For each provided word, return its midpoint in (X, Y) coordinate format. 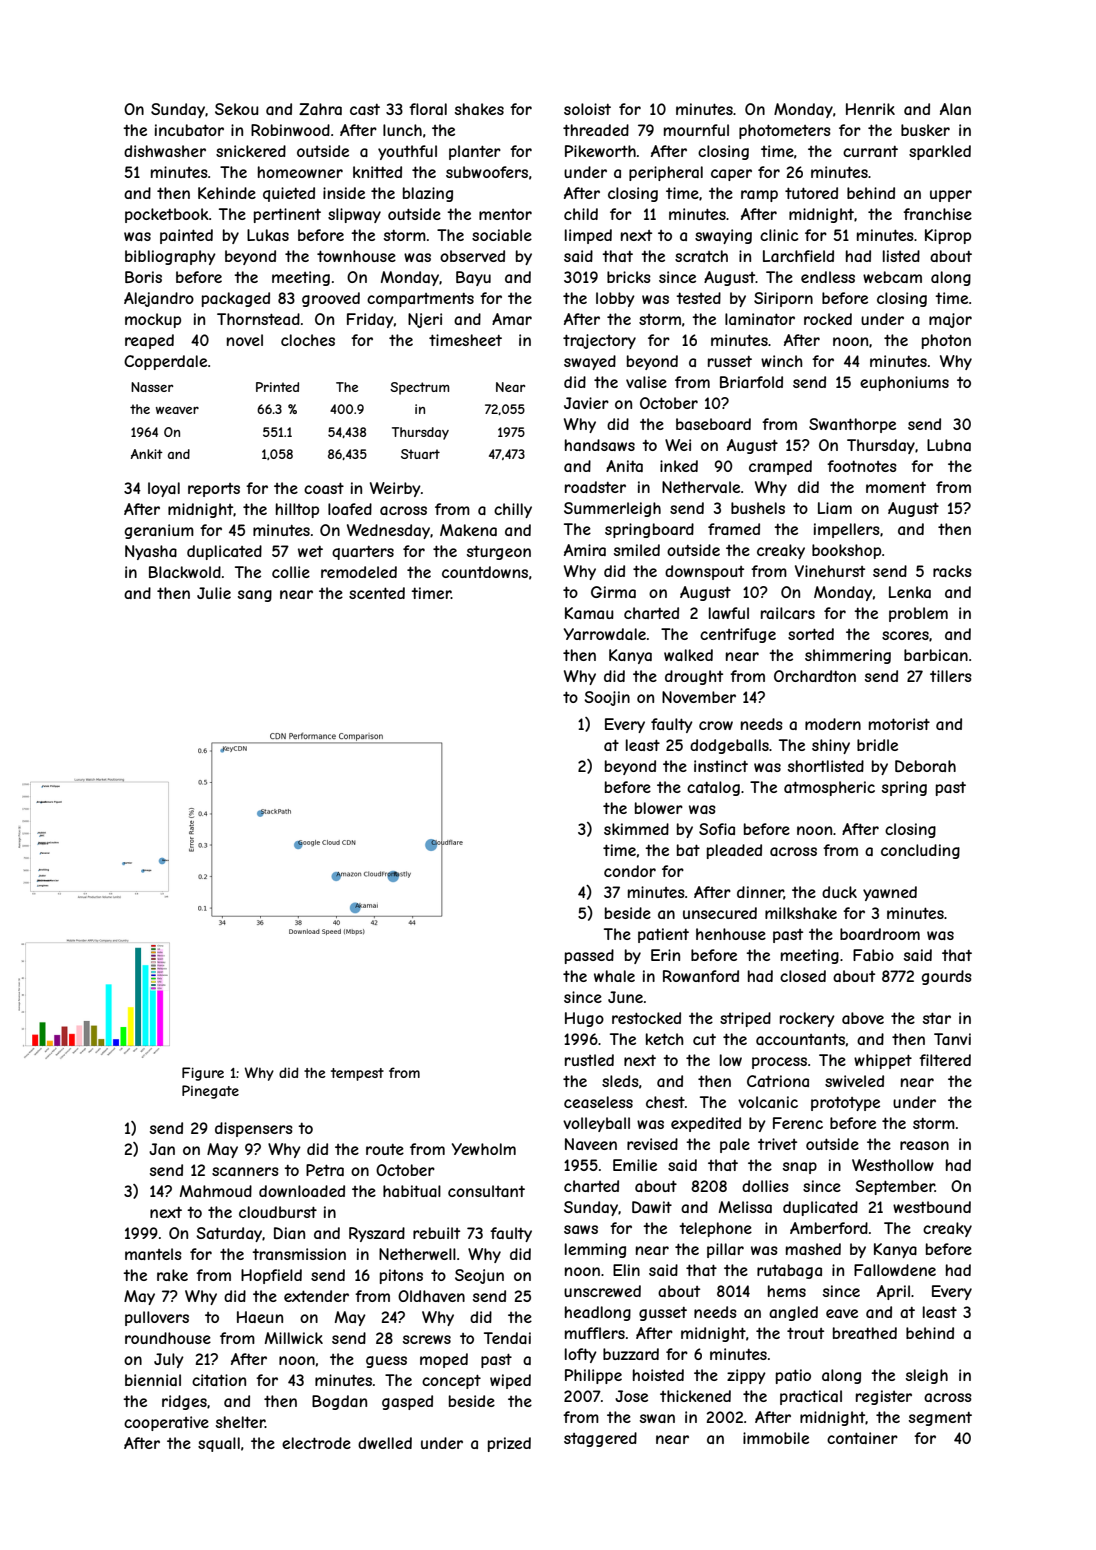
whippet (883, 1061)
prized (509, 1444)
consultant (486, 1191)
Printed (277, 387)
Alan (955, 109)
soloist (587, 109)
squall (219, 1444)
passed (589, 956)
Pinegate (210, 1092)
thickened (695, 1396)
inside (344, 193)
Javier (586, 403)
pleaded (734, 851)
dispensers (254, 1129)
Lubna (949, 445)
